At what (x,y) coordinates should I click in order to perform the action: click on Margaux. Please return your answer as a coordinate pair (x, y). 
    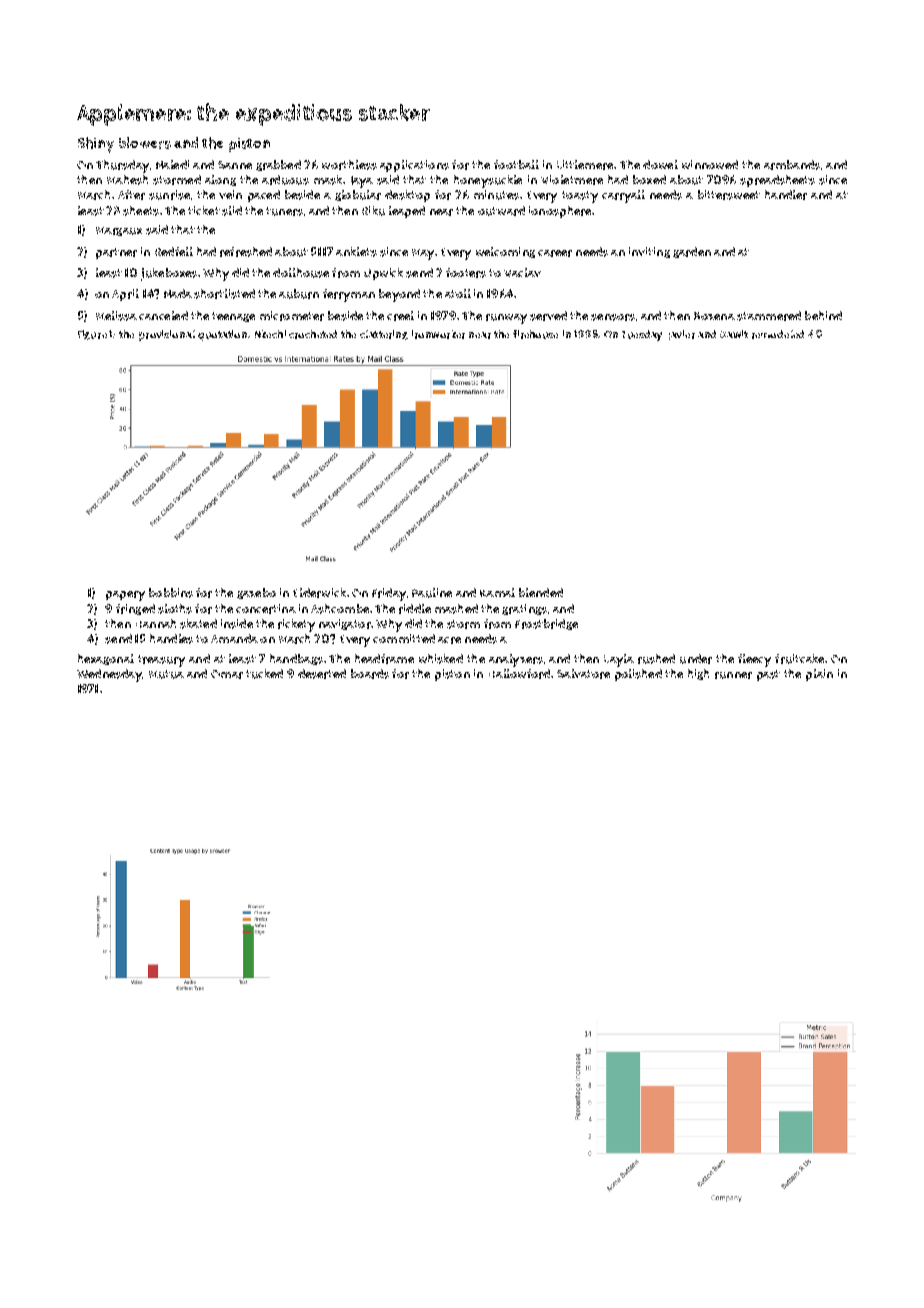
    Looking at the image, I should click on (119, 231).
